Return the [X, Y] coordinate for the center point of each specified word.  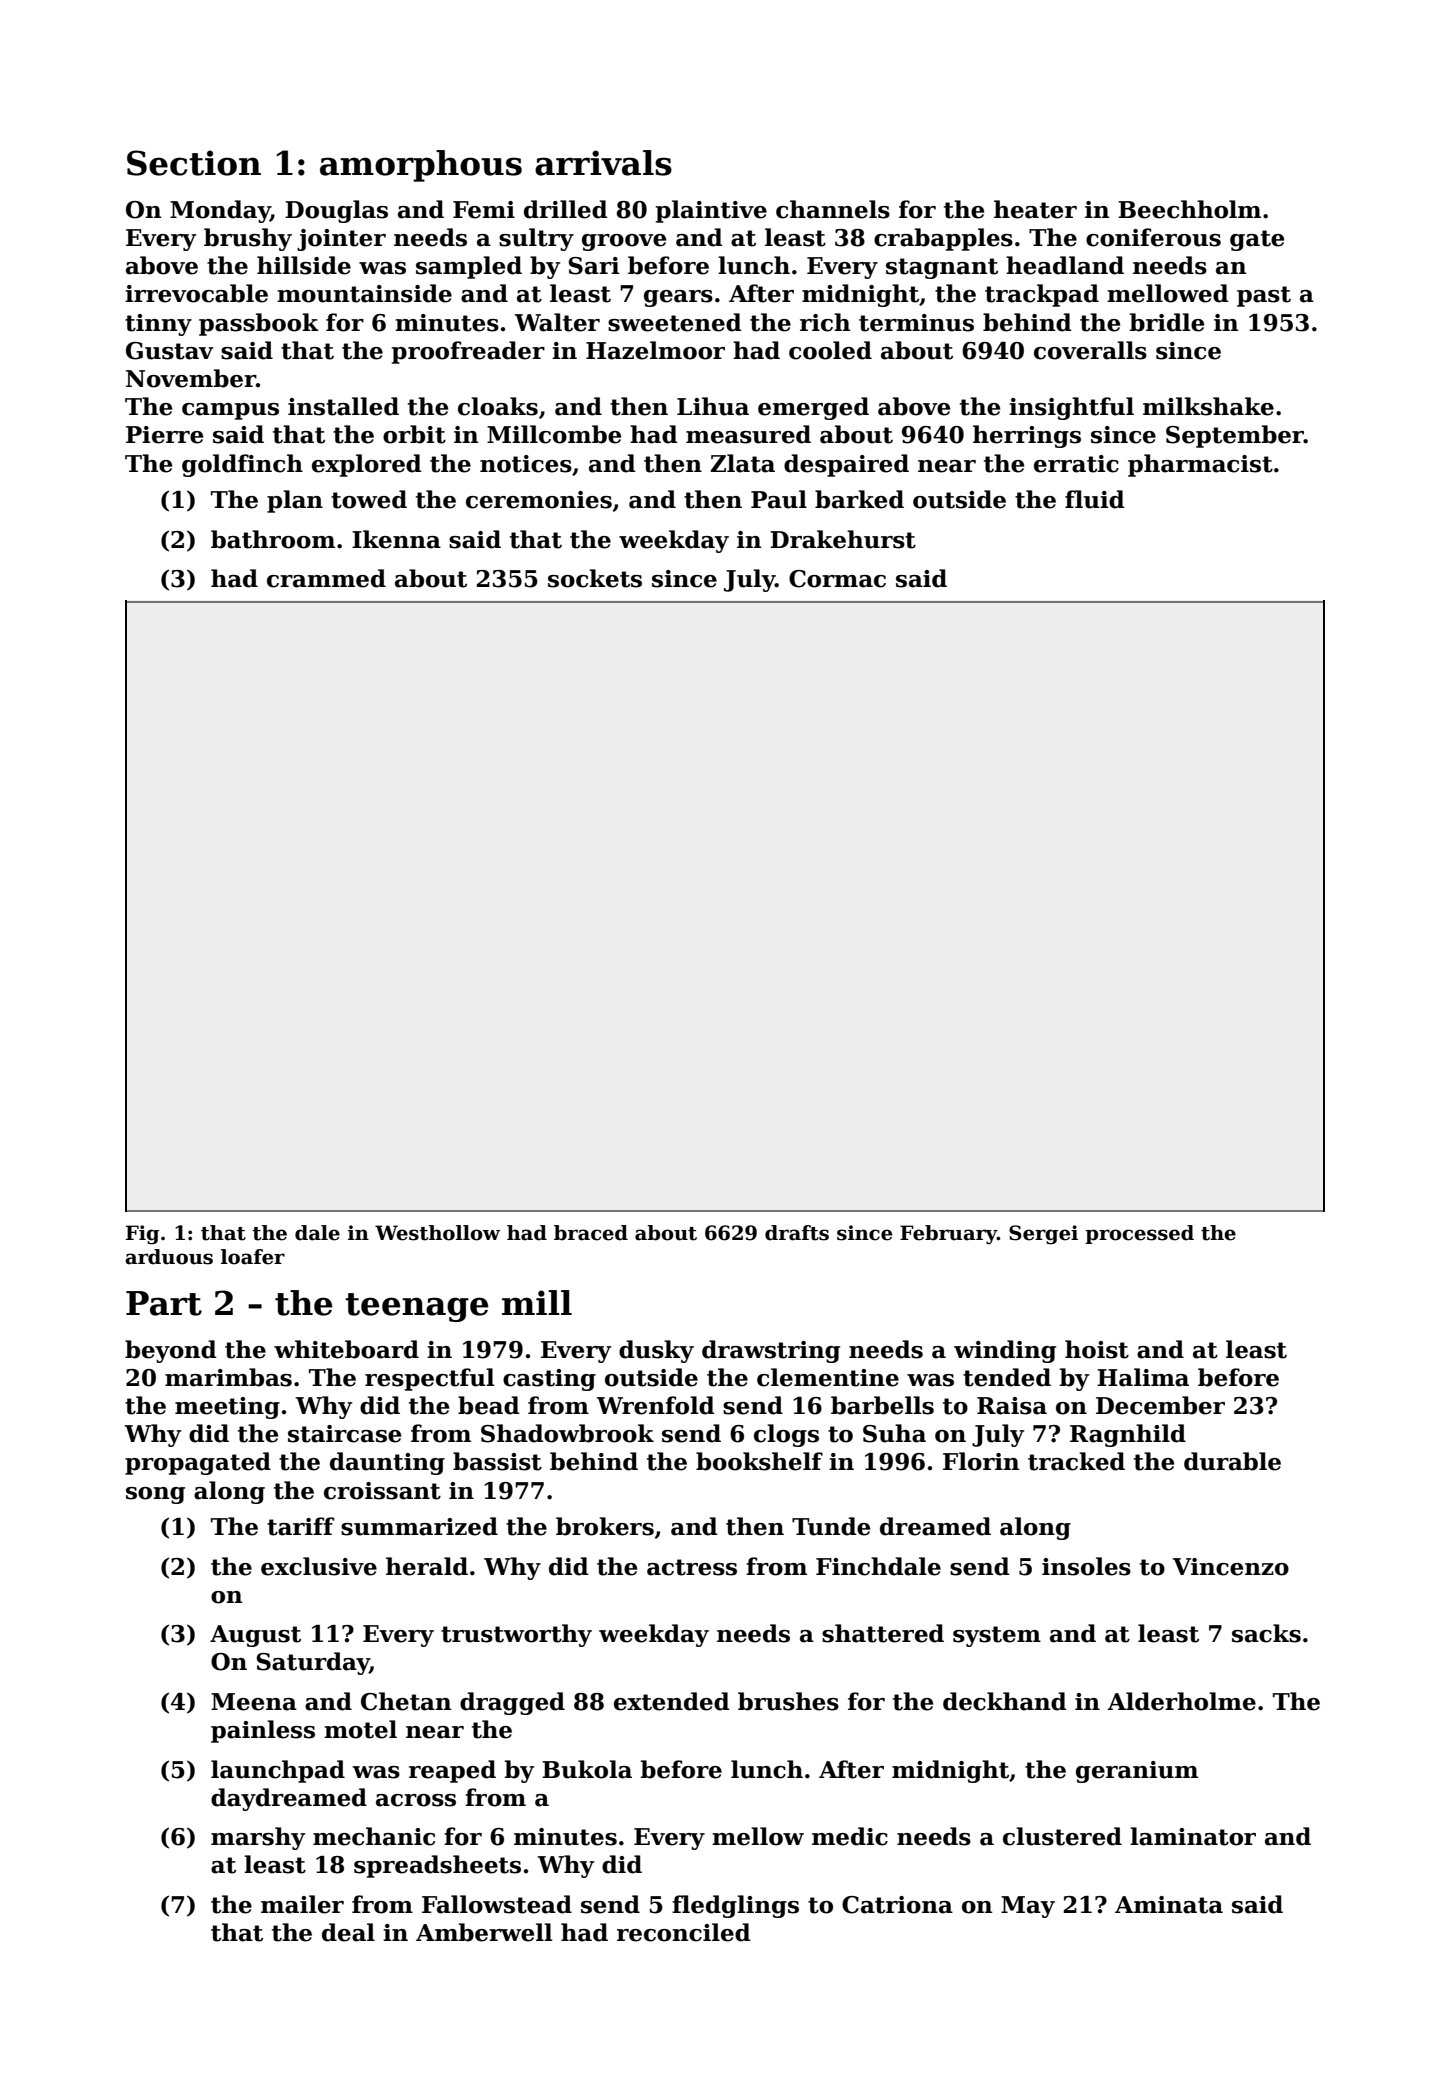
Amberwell [484, 1932]
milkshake [1208, 406]
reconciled [684, 1932]
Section [194, 163]
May [1028, 1907]
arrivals [603, 163]
